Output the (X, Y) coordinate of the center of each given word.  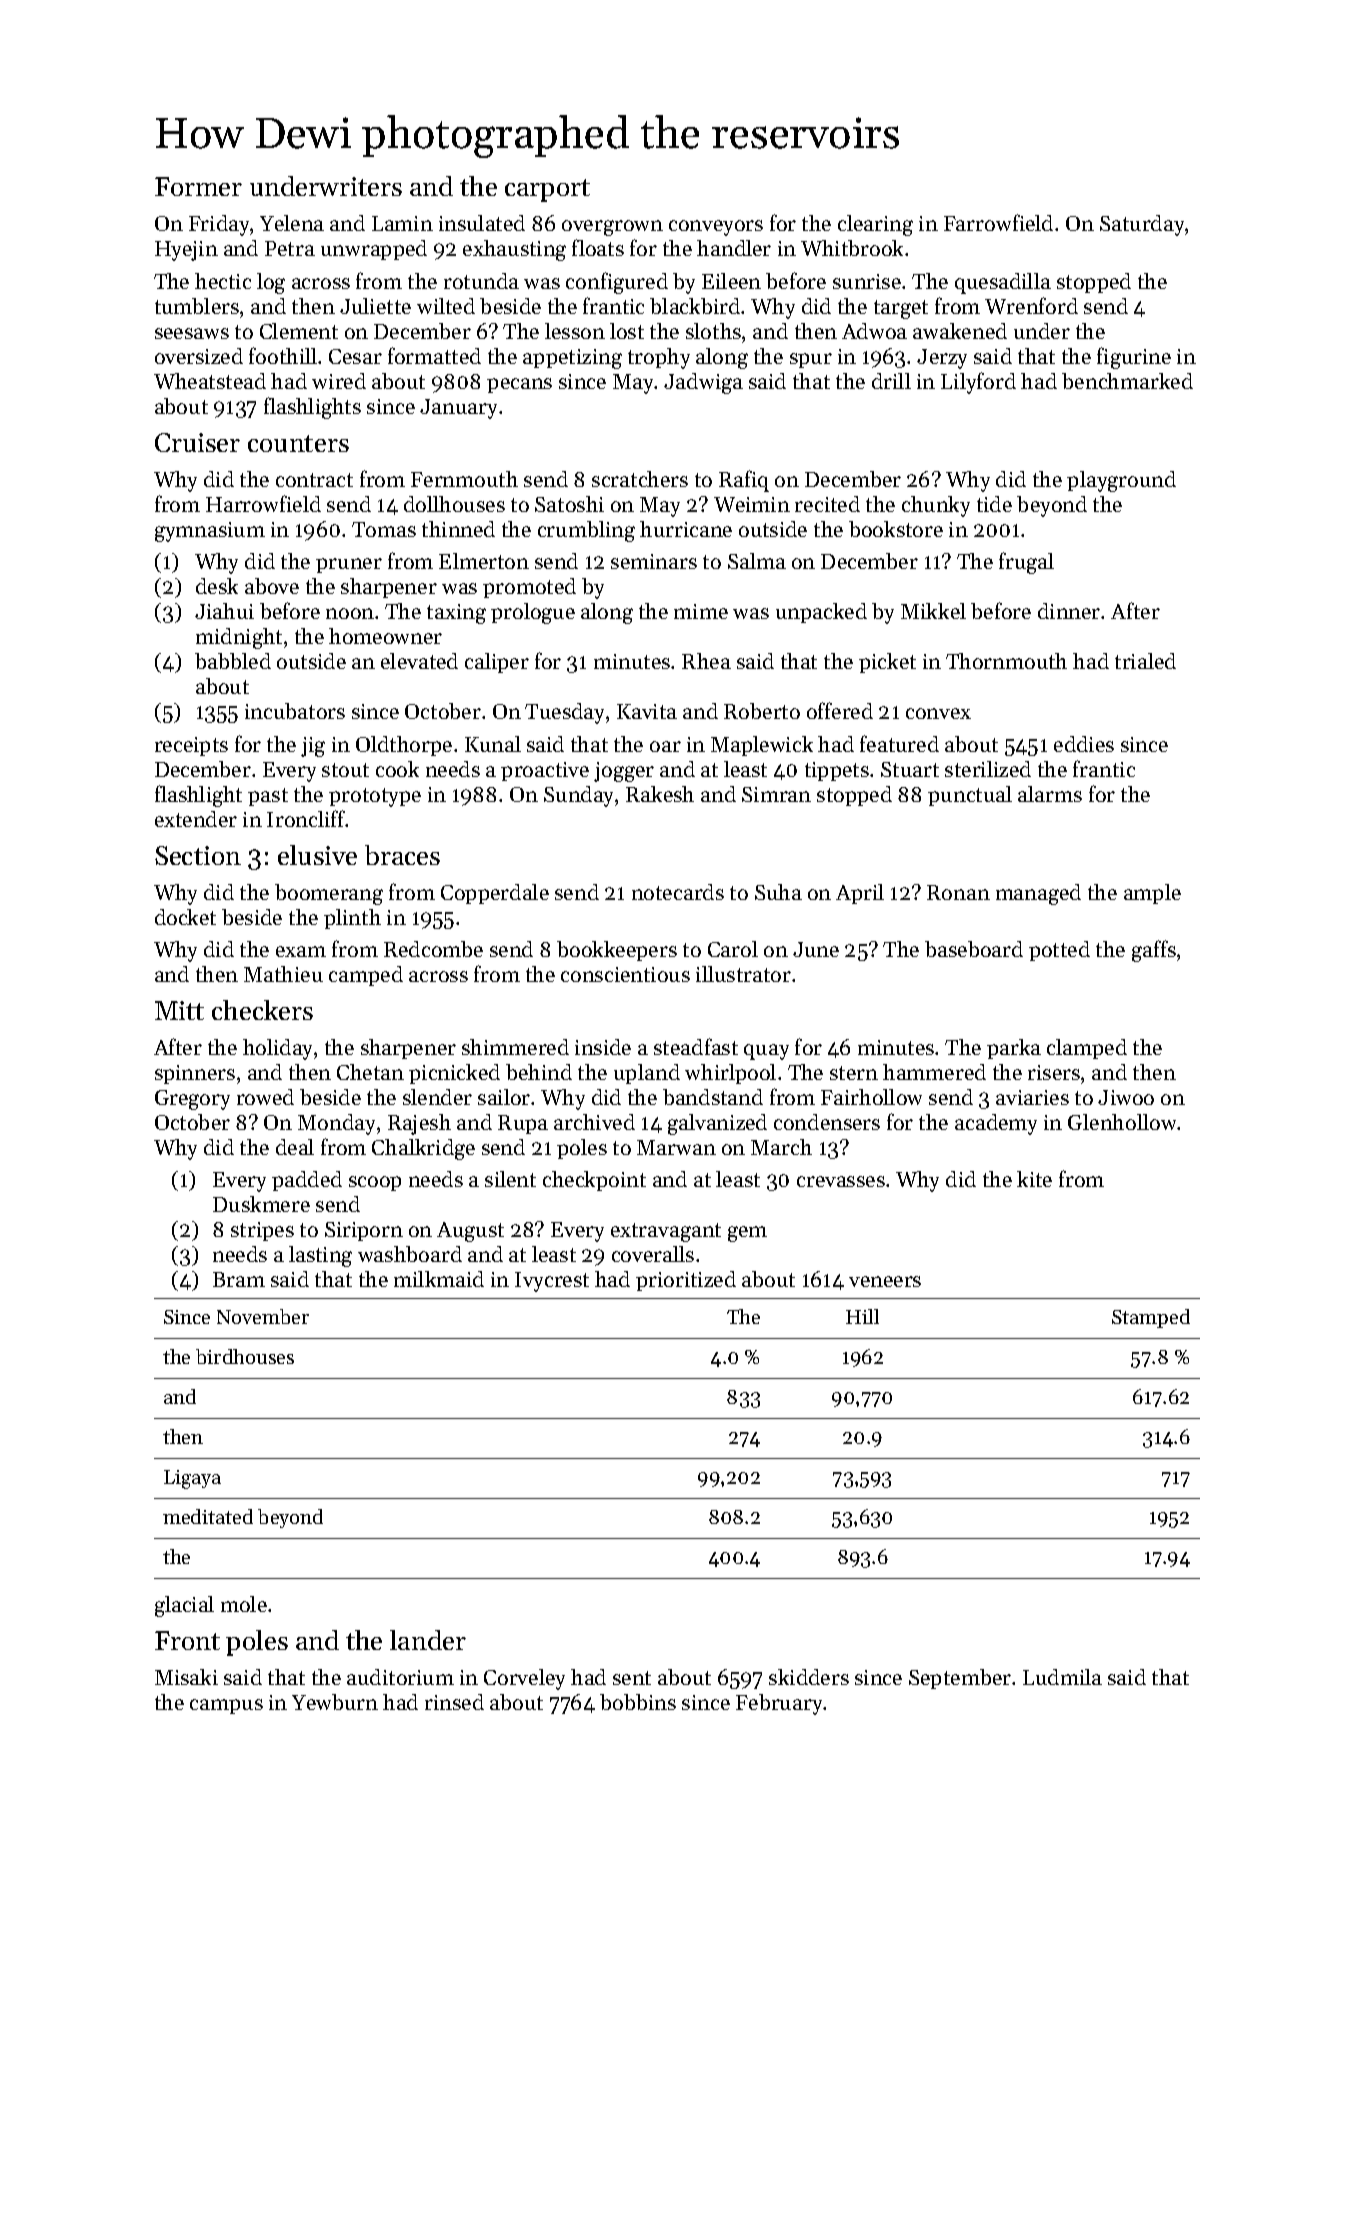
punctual (970, 796)
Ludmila (1062, 1677)
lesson (575, 331)
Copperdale (495, 894)
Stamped (1151, 1318)
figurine (1134, 358)
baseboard (974, 949)
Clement (299, 331)
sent (632, 1678)
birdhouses (245, 1356)
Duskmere (261, 1204)
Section (198, 855)
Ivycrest (552, 1282)
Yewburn (335, 1702)
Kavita (647, 711)
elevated (419, 661)
